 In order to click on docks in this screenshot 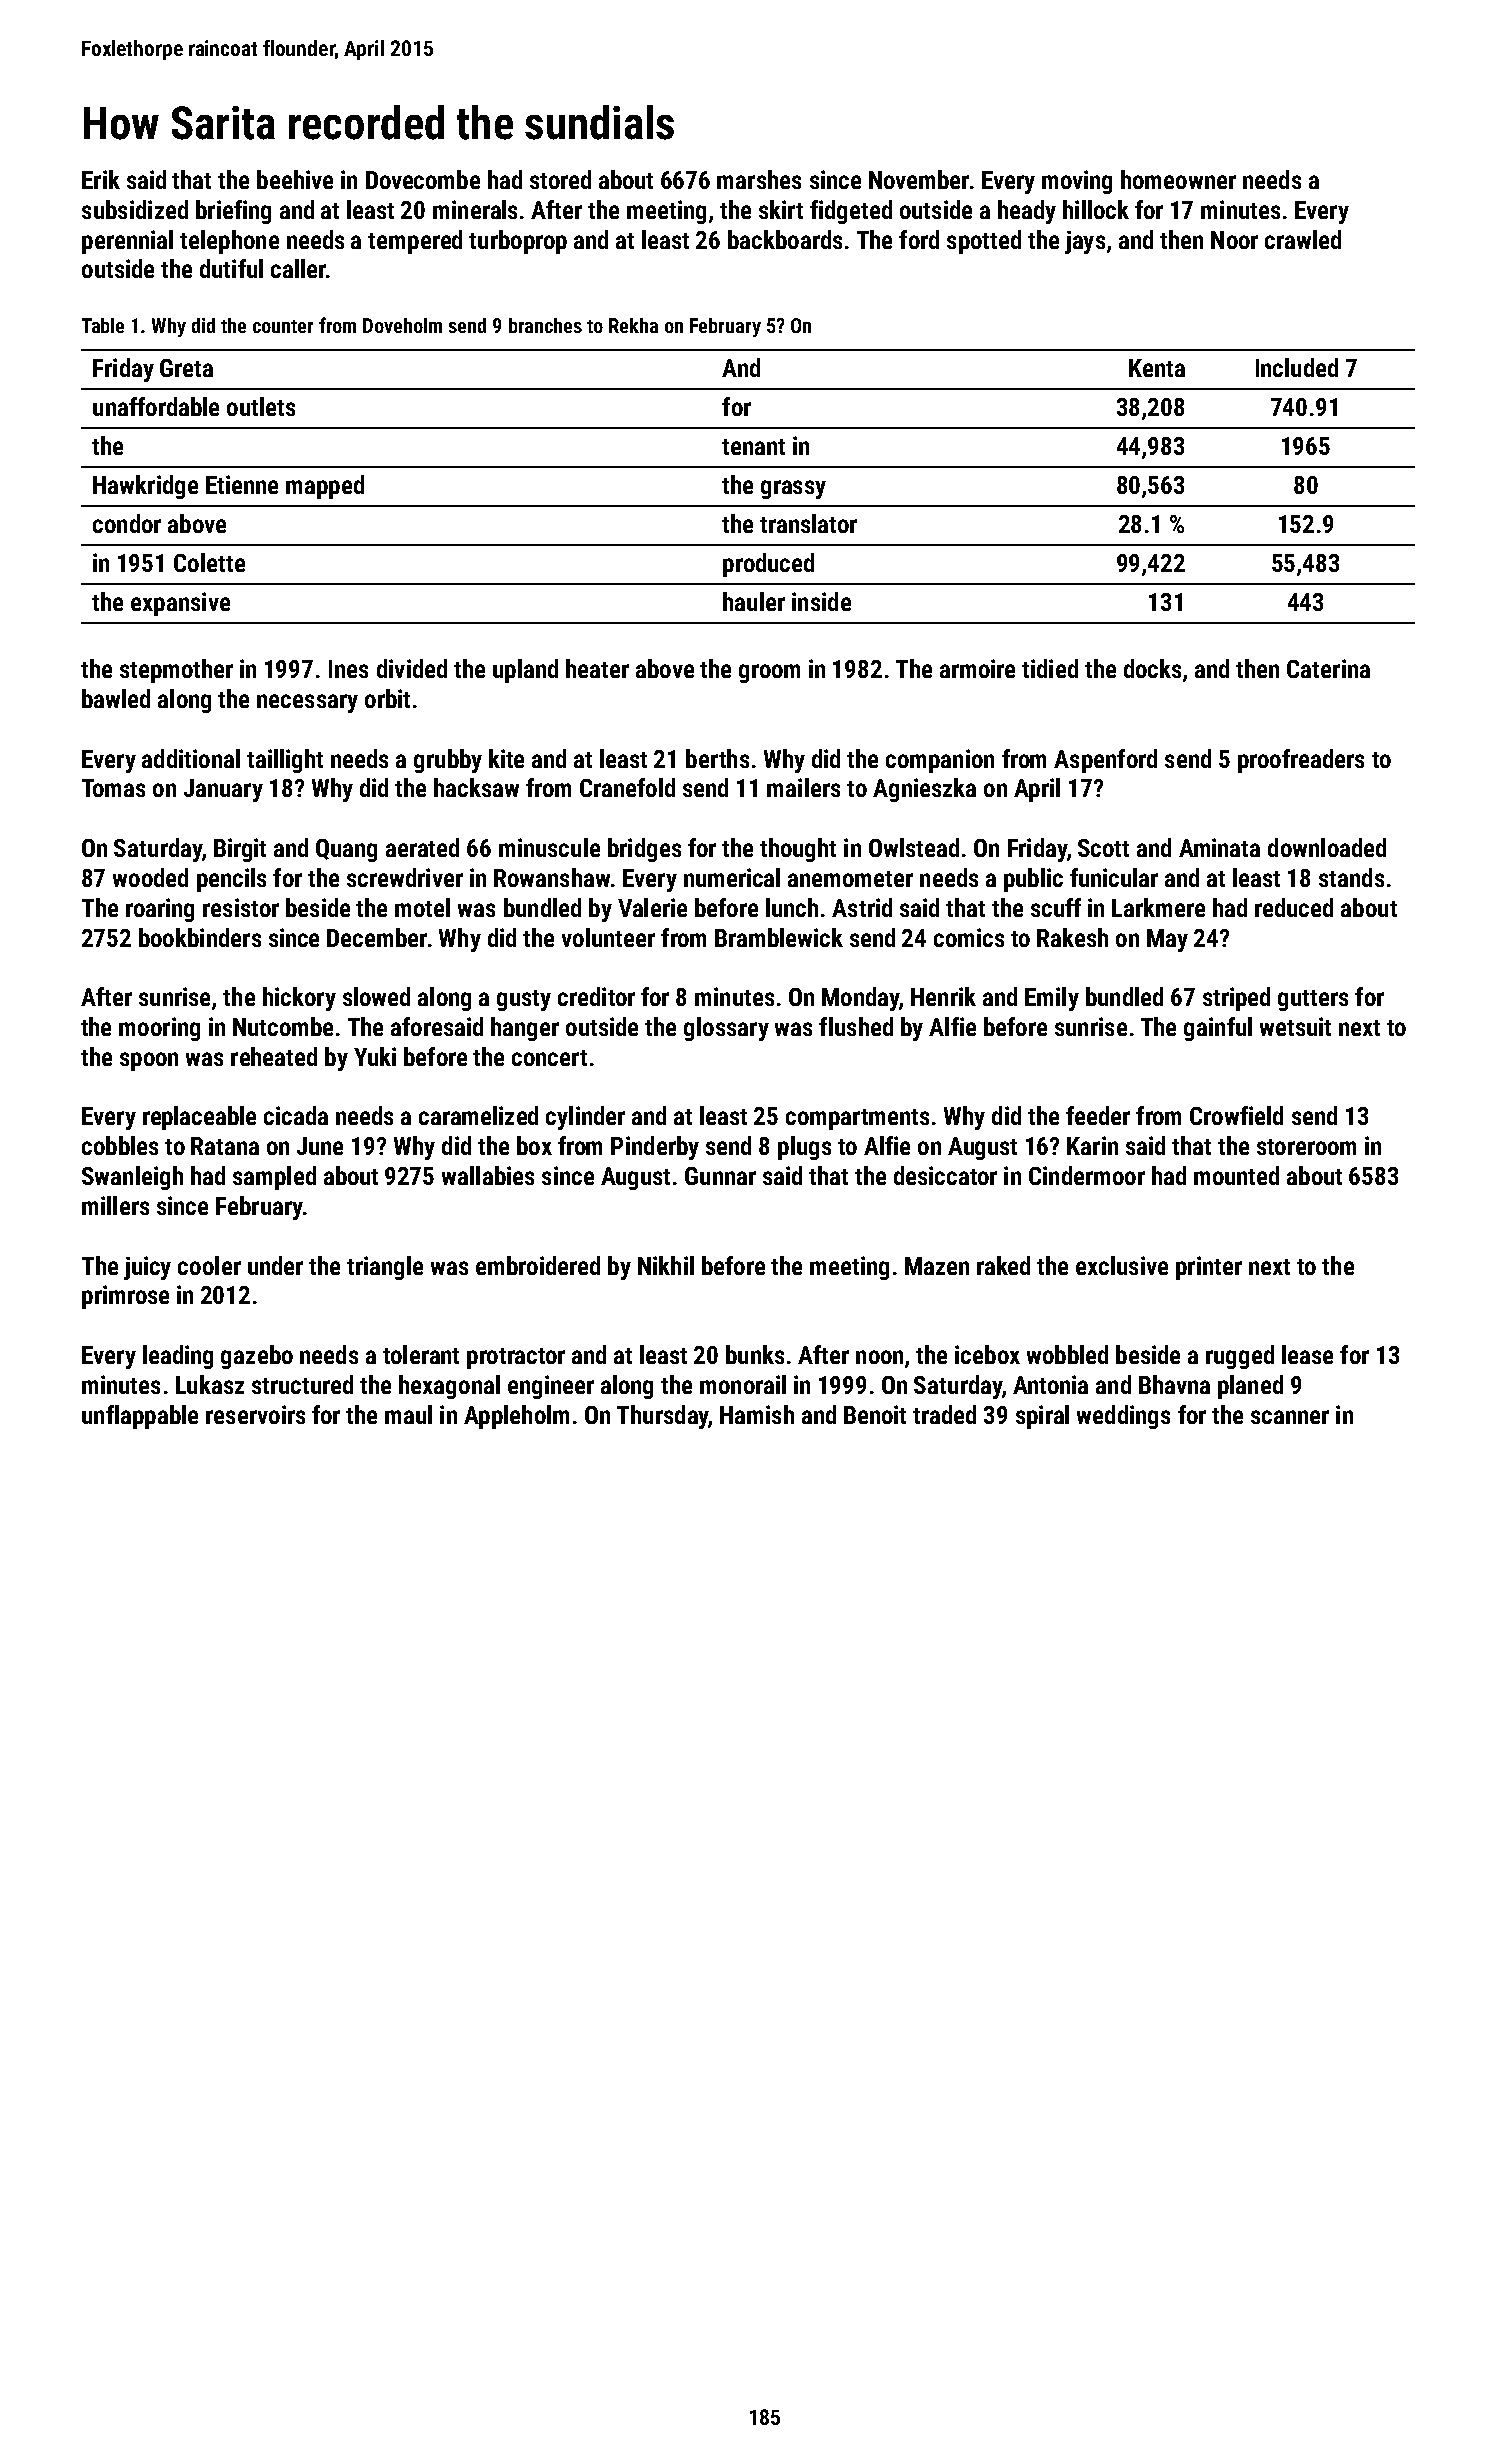, I will do `click(1152, 668)`.
